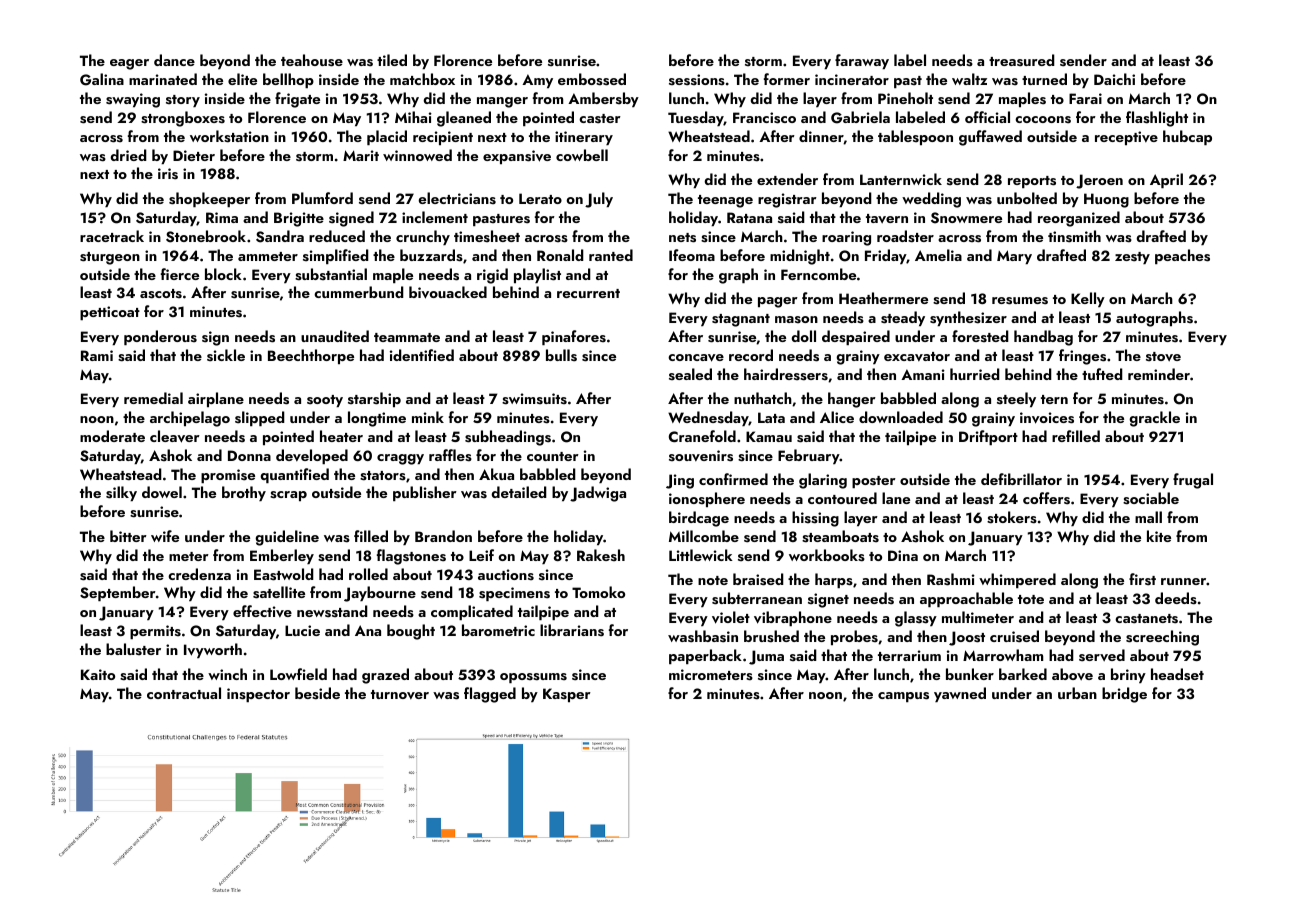 The height and width of the image is (924, 1308). Describe the element at coordinates (496, 474) in the image. I see `Akua` at that location.
